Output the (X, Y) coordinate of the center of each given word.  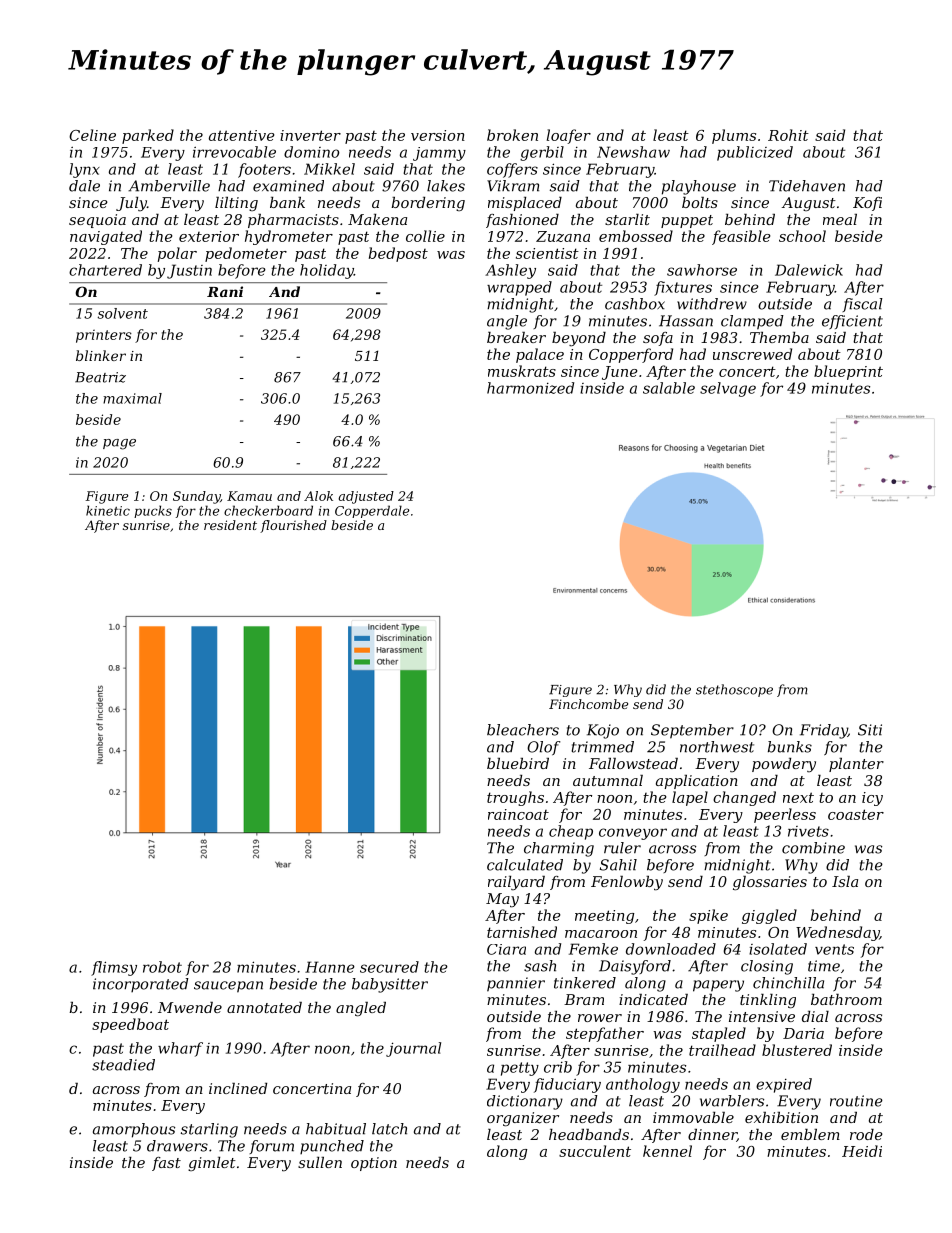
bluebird (518, 763)
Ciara (506, 949)
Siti (870, 730)
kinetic (108, 510)
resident (230, 525)
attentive (242, 135)
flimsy (114, 968)
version (438, 135)
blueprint (848, 372)
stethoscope (734, 690)
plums (734, 136)
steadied (123, 1065)
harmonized (530, 388)
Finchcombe (588, 704)
